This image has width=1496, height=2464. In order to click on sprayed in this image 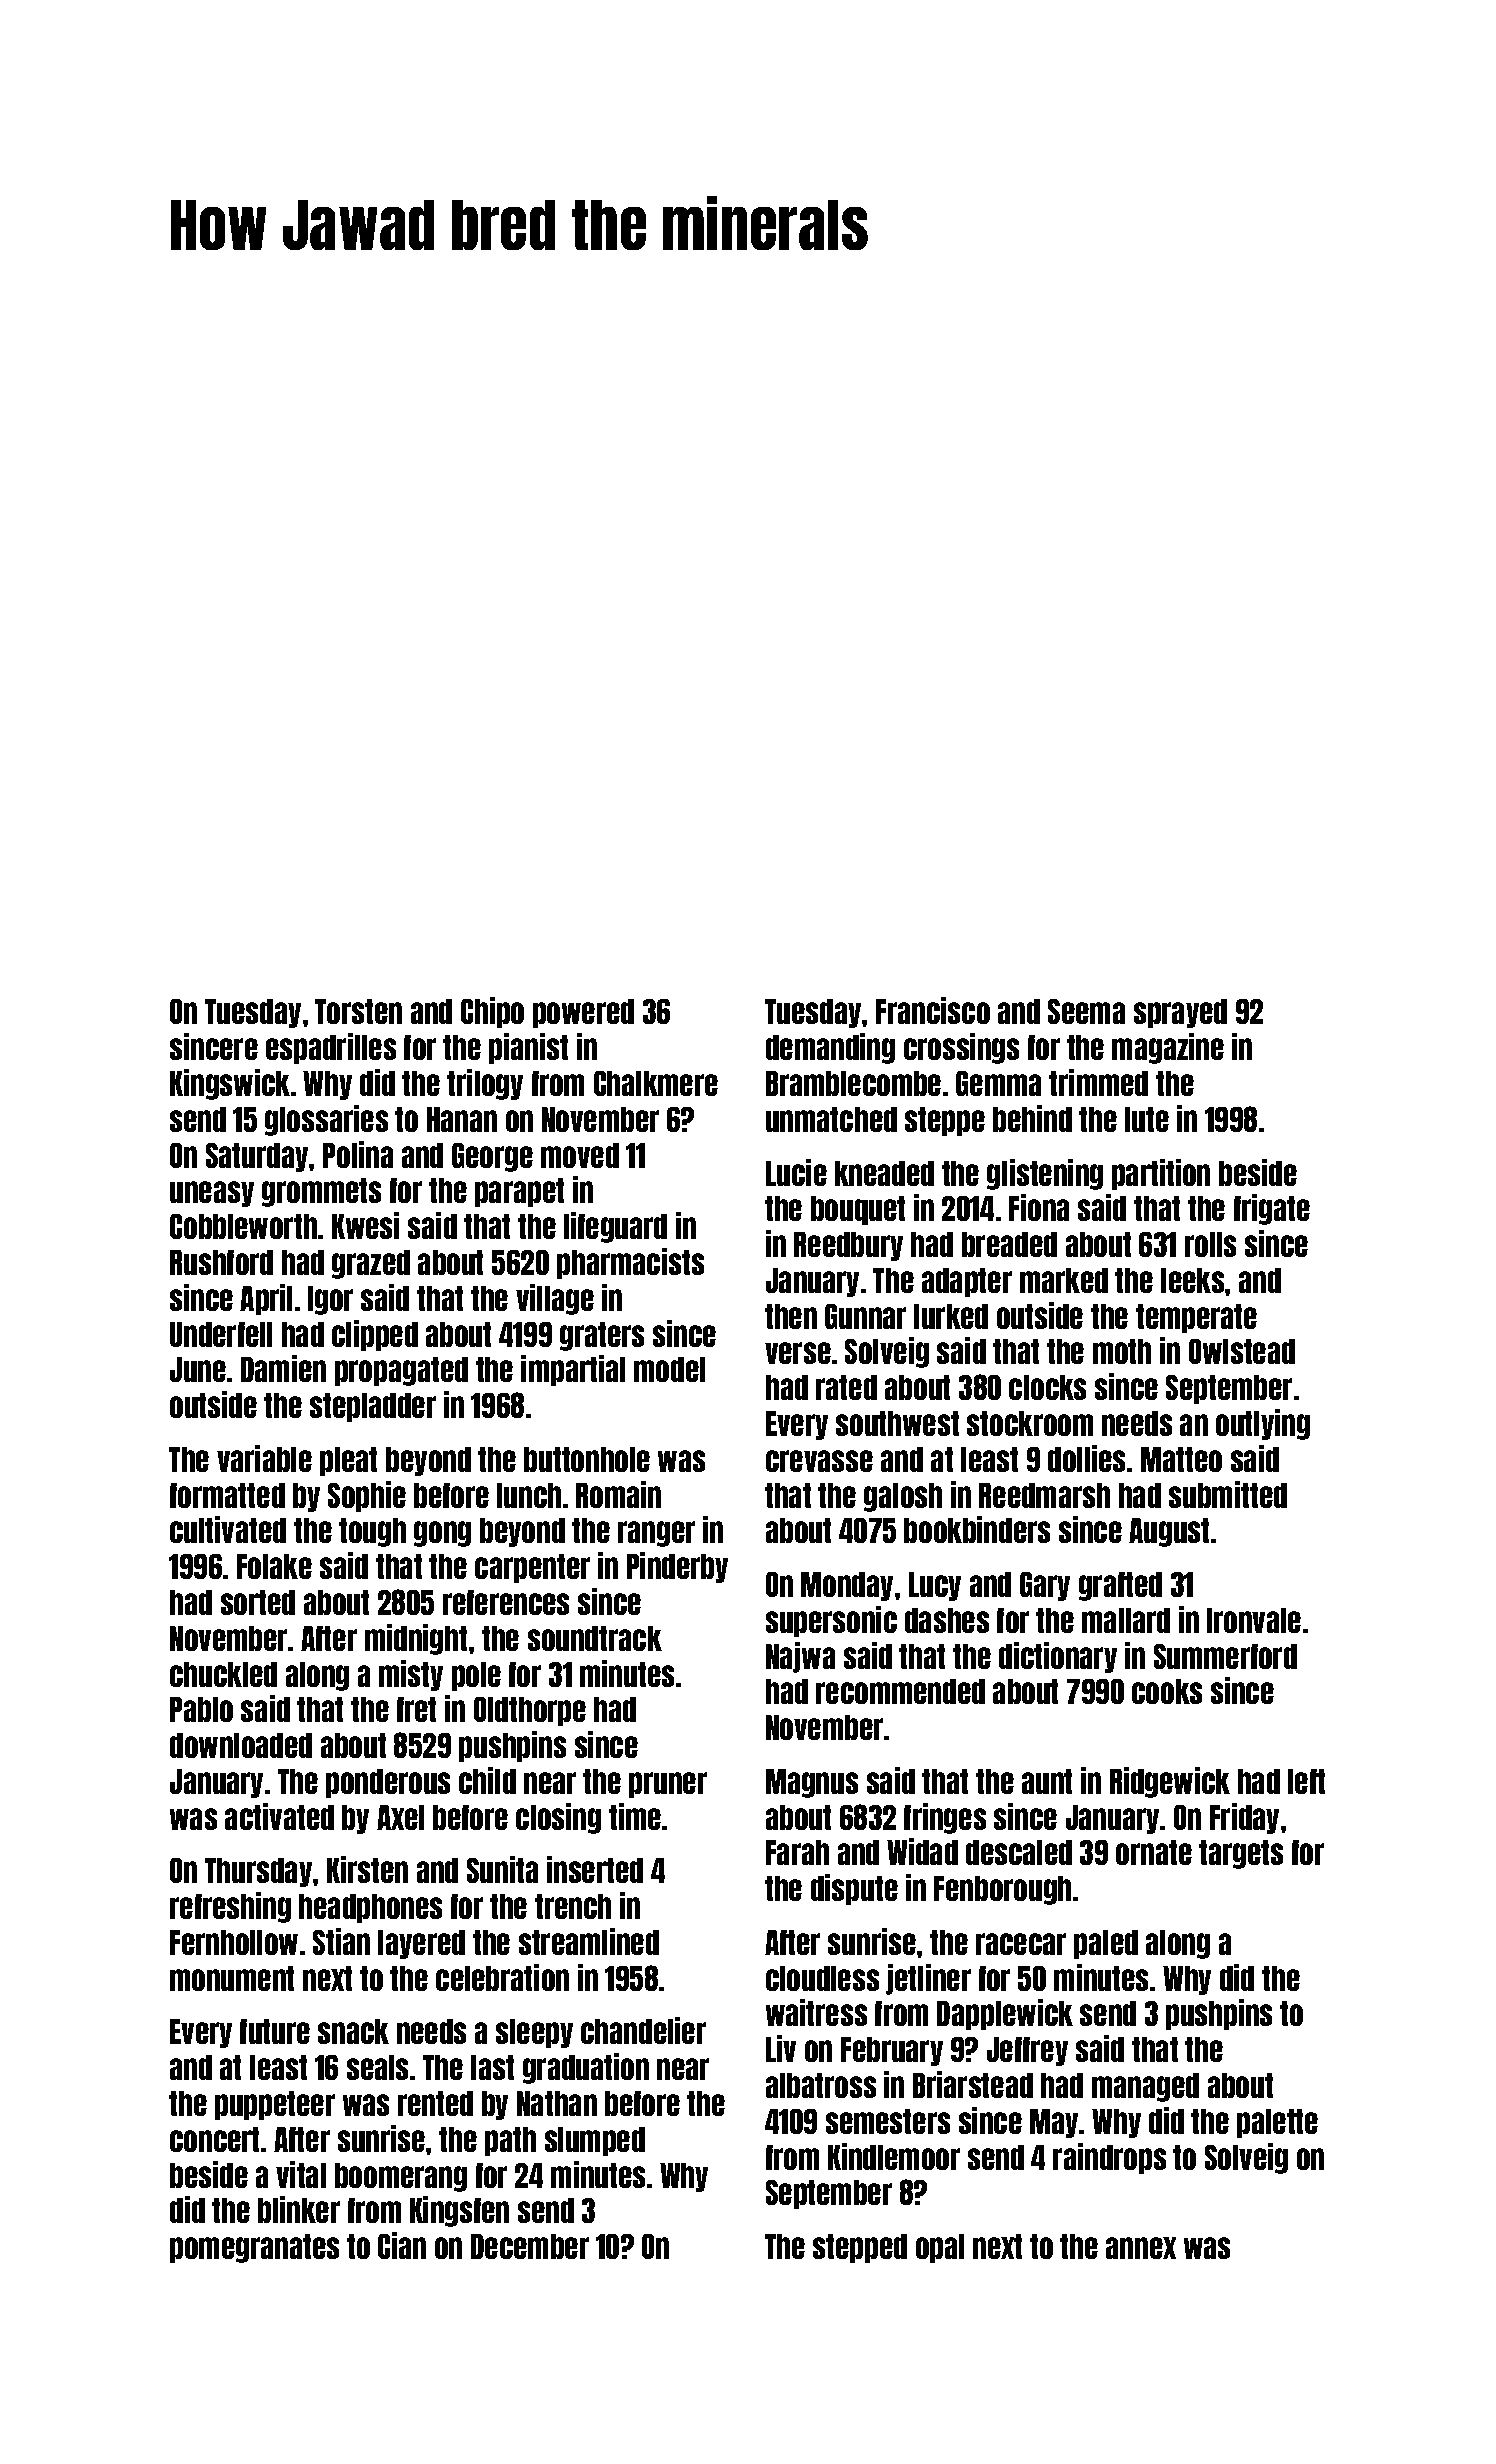, I will do `click(1180, 1013)`.
